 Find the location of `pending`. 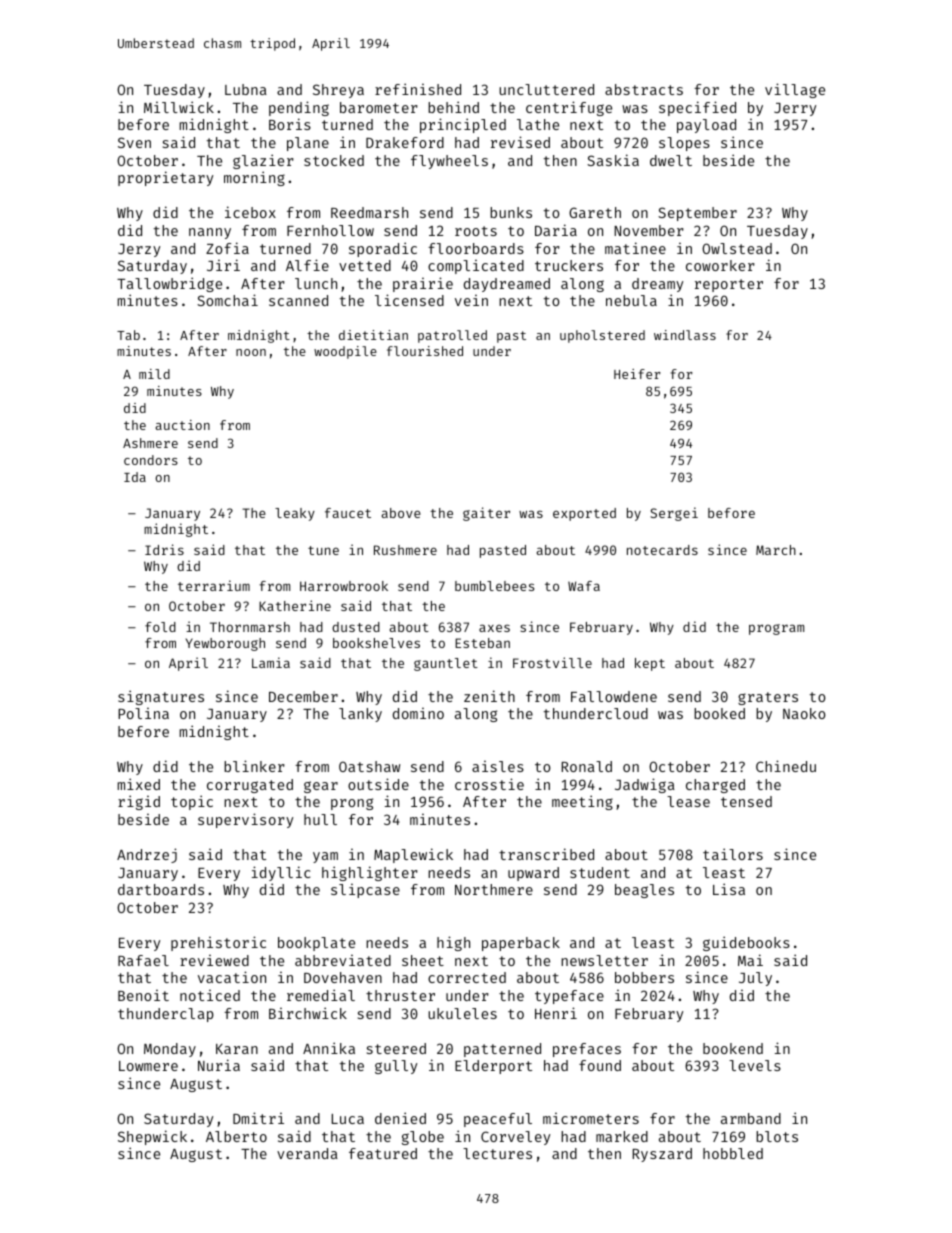

pending is located at coordinates (299, 108).
